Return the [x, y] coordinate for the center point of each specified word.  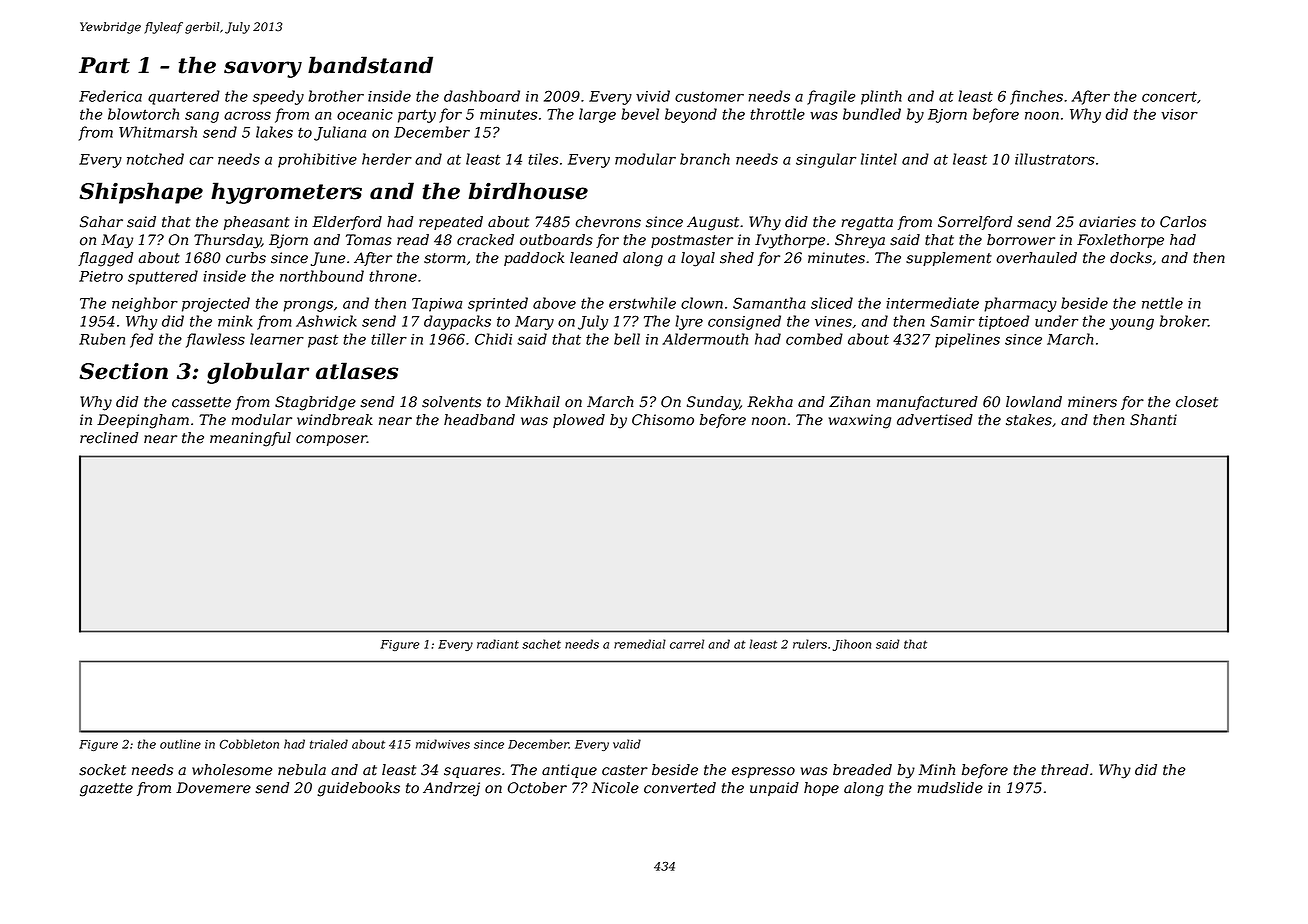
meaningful [250, 439]
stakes [1029, 420]
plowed [579, 421]
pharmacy [1020, 304]
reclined [109, 438]
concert [1169, 96]
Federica [110, 96]
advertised [935, 420]
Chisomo [663, 420]
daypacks [457, 322]
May [117, 241]
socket [102, 770]
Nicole [615, 788]
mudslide [950, 788]
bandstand [370, 65]
